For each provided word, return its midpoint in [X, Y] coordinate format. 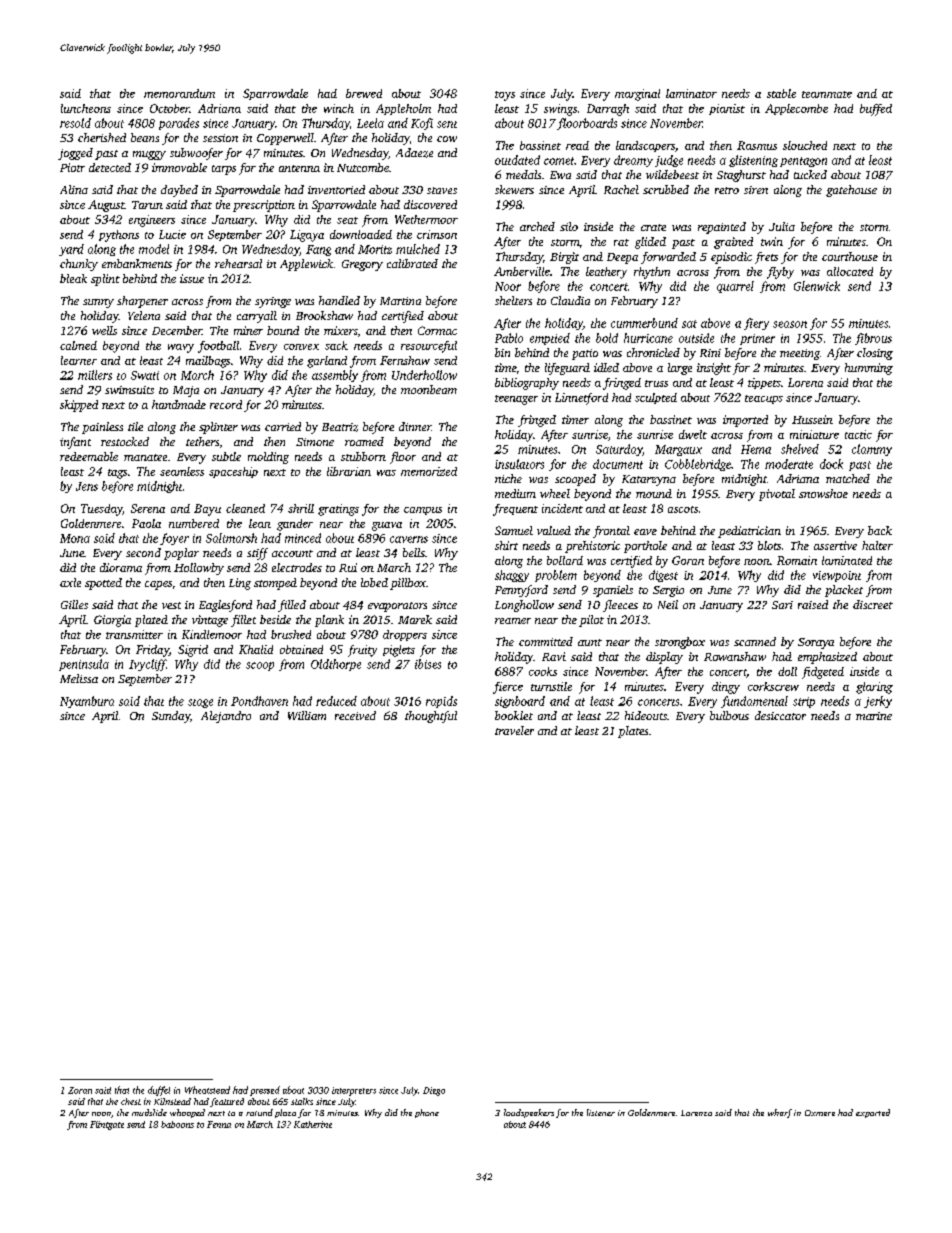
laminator [691, 93]
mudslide [149, 1112]
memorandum [179, 93]
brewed [364, 93]
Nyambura [87, 702]
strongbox [680, 643]
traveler [514, 730]
